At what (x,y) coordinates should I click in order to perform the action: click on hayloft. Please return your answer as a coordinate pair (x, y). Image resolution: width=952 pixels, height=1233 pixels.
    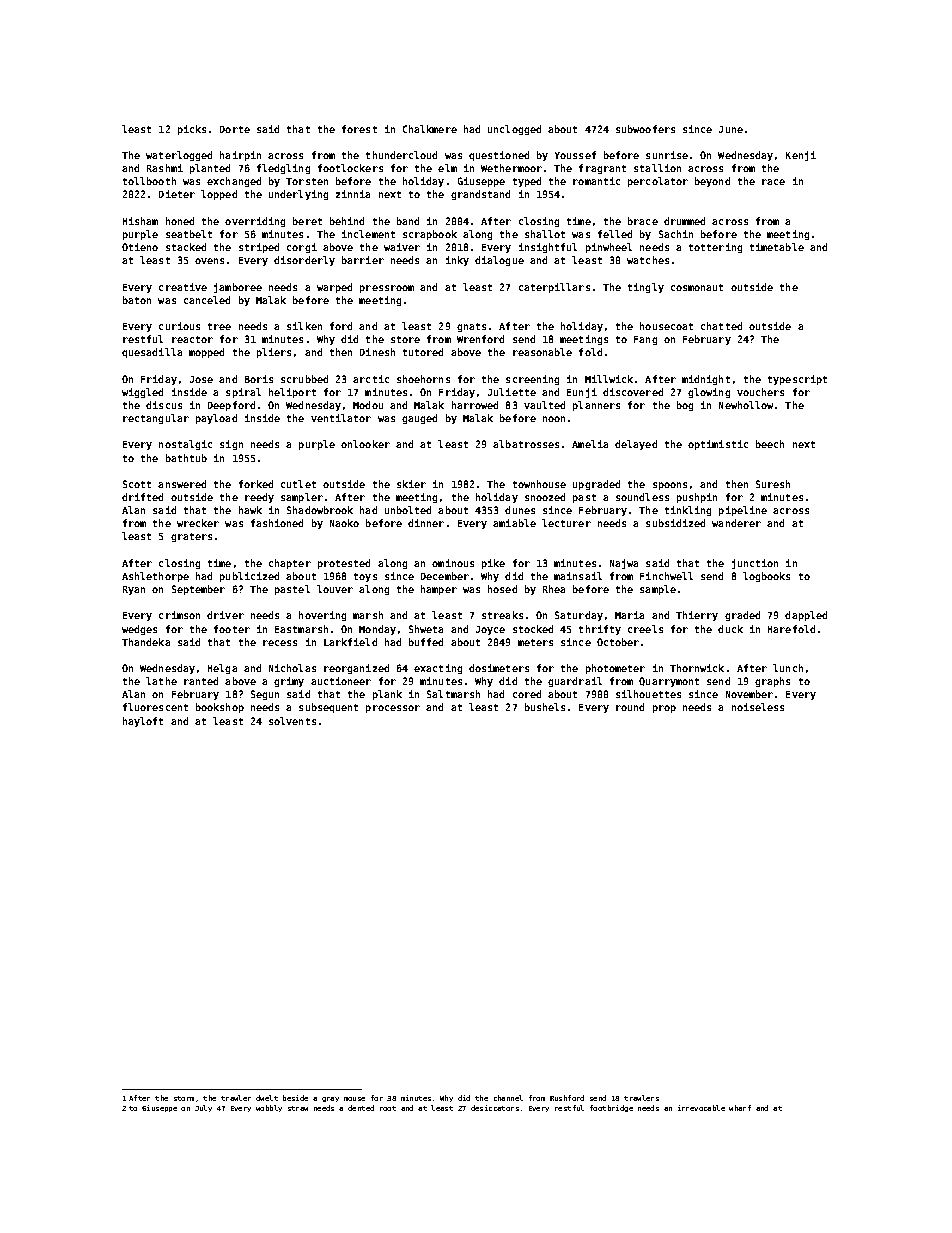
    Looking at the image, I should click on (143, 722).
